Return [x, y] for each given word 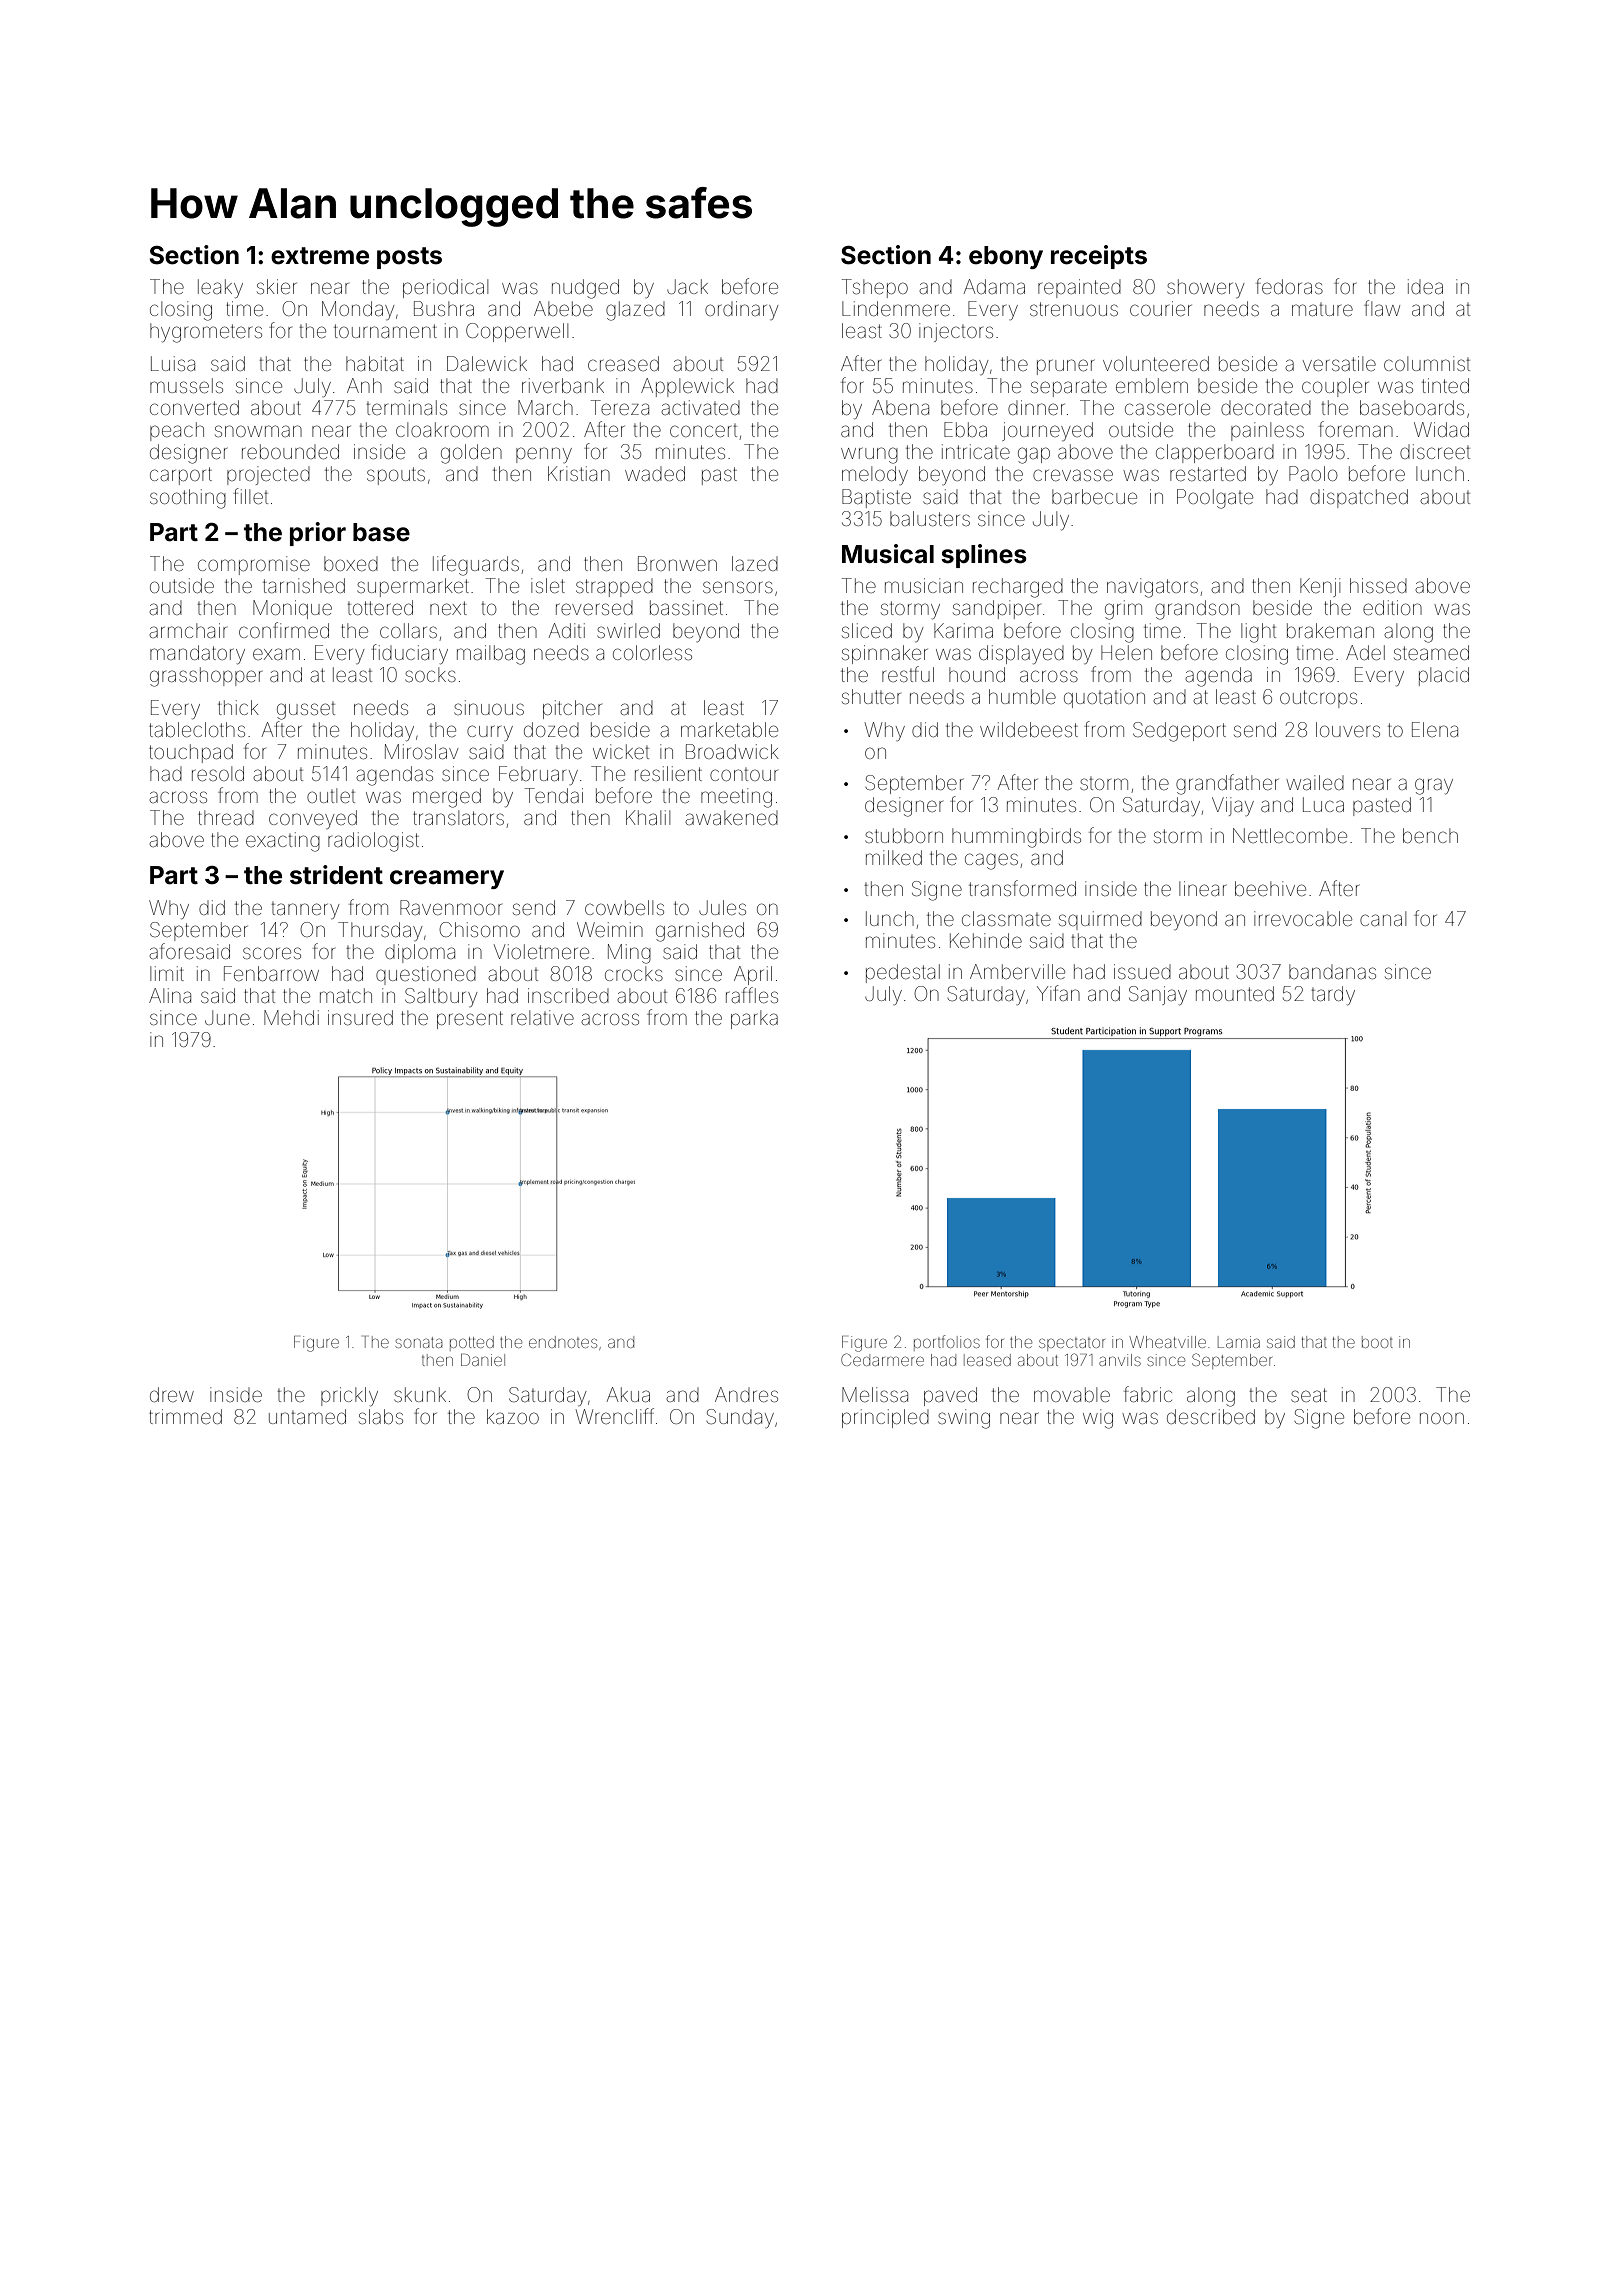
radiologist [373, 842]
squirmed [1100, 920]
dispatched [1359, 498]
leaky [220, 288]
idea [1425, 286]
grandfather [1227, 784]
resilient [668, 773]
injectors [956, 332]
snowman [258, 431]
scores [272, 953]
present [470, 1020]
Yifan [1058, 993]
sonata [419, 1342]
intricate [976, 451]
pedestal [903, 973]
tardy [1333, 995]
